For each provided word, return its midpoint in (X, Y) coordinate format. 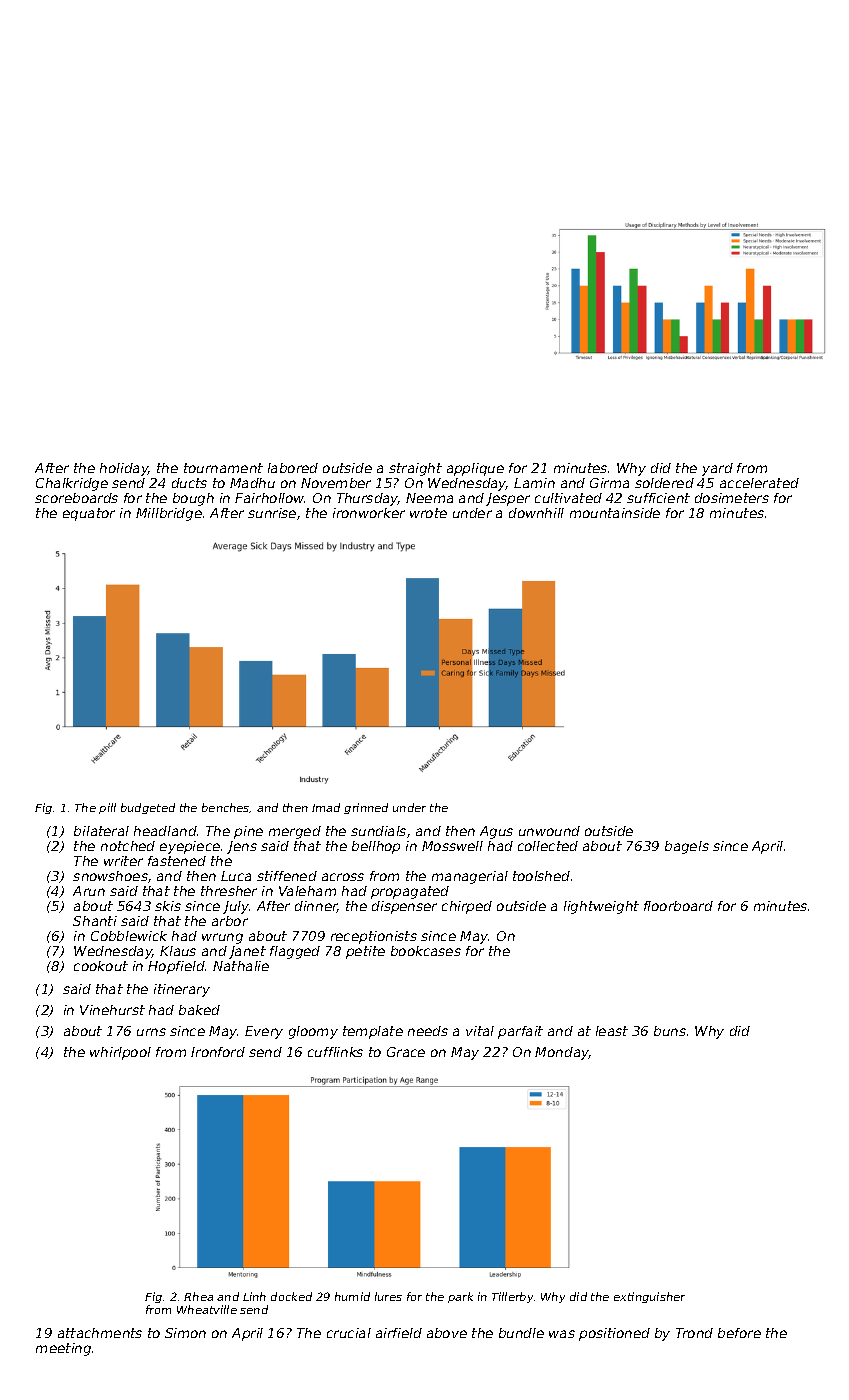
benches (226, 808)
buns (670, 1031)
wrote (428, 513)
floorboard (678, 906)
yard (717, 469)
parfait (520, 1032)
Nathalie (241, 966)
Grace (406, 1052)
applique (475, 469)
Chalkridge (72, 484)
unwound (549, 831)
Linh (254, 1296)
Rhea (198, 1296)
